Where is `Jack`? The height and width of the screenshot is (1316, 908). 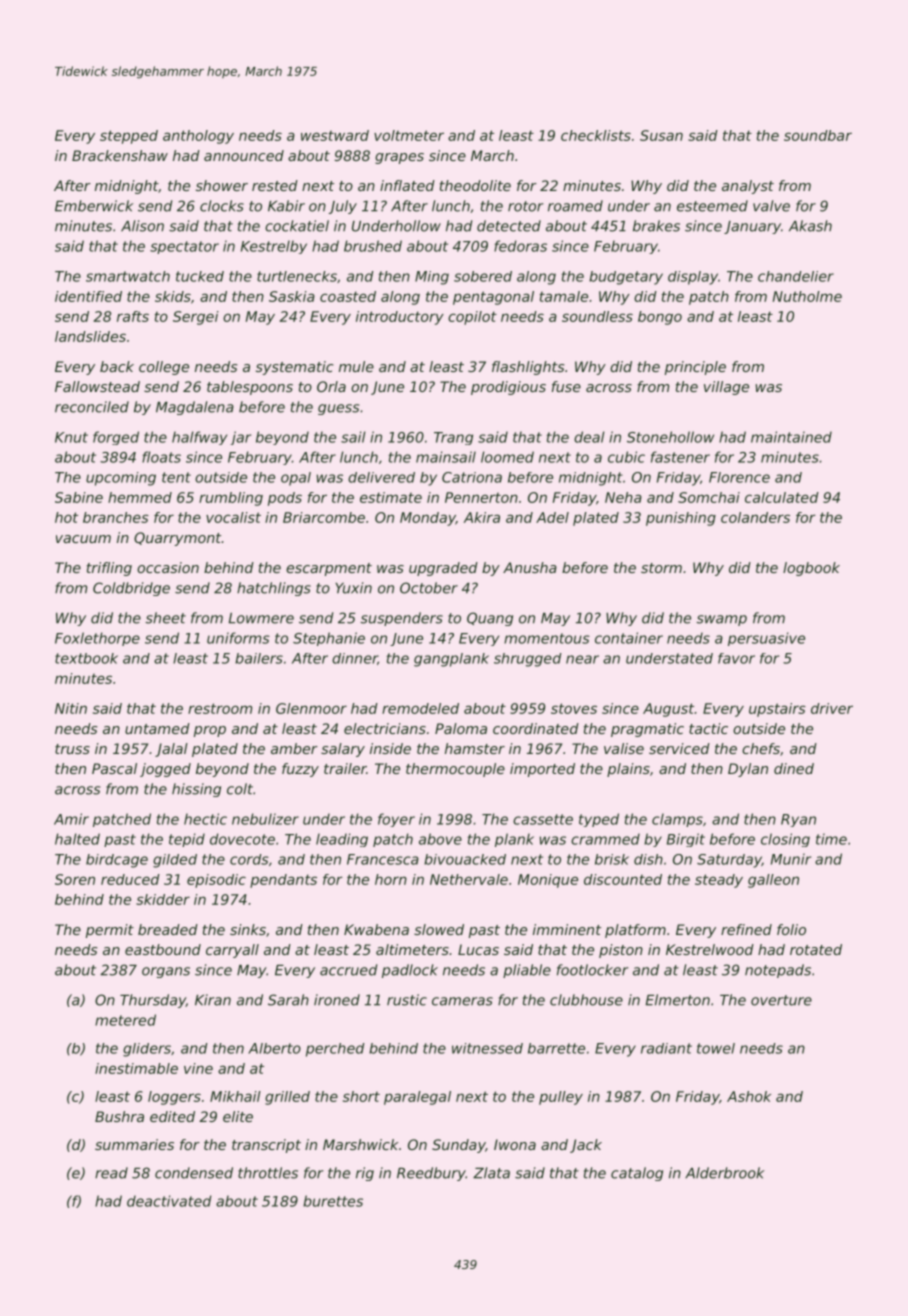 Jack is located at coordinates (586, 1146).
